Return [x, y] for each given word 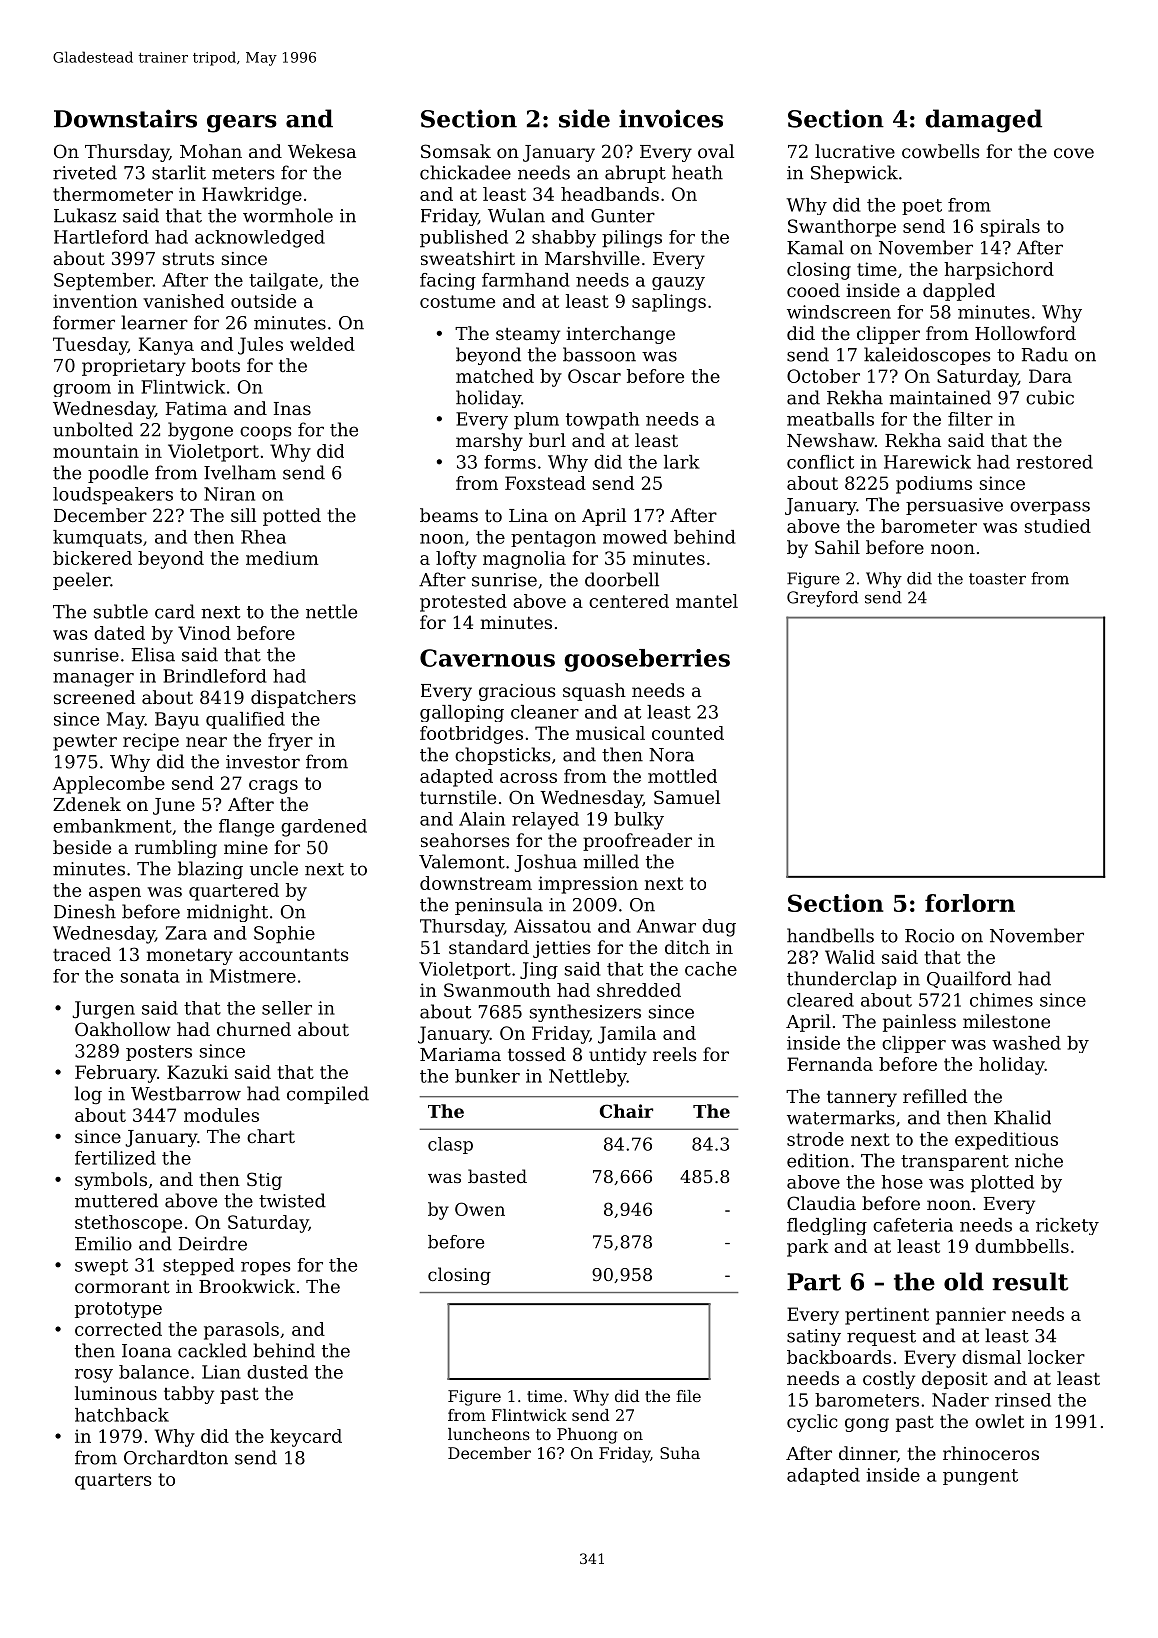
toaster [997, 579]
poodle [118, 474]
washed [1026, 1043]
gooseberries [647, 660]
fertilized [115, 1158]
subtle [121, 611]
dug [719, 928]
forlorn [970, 903]
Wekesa [322, 151]
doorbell [622, 579]
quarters [113, 1481]
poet [922, 207]
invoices [671, 118]
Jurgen [103, 1010]
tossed [537, 1054]
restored [1054, 462]
